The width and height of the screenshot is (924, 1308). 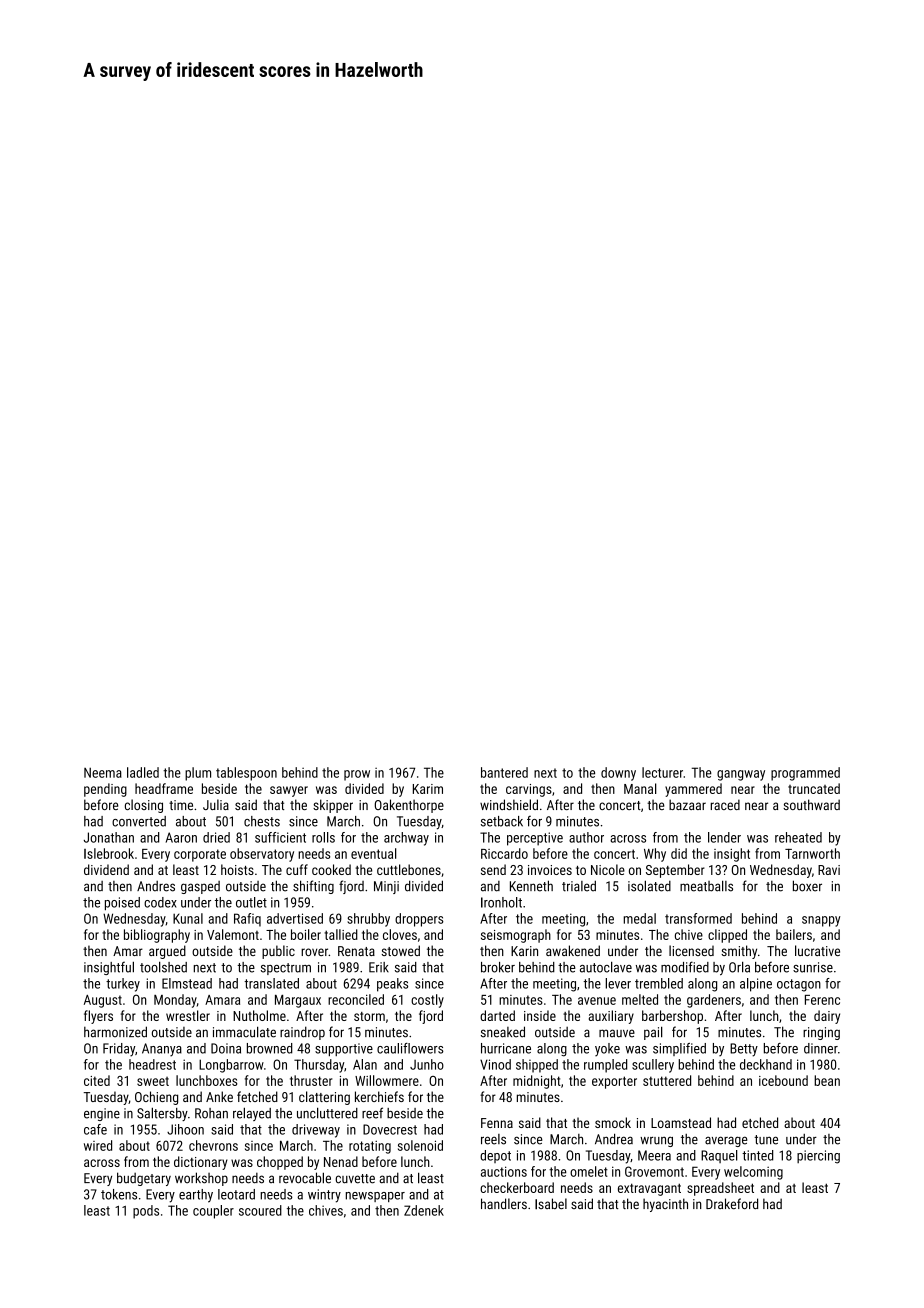 What do you see at coordinates (289, 791) in the screenshot?
I see `sawyer` at bounding box center [289, 791].
